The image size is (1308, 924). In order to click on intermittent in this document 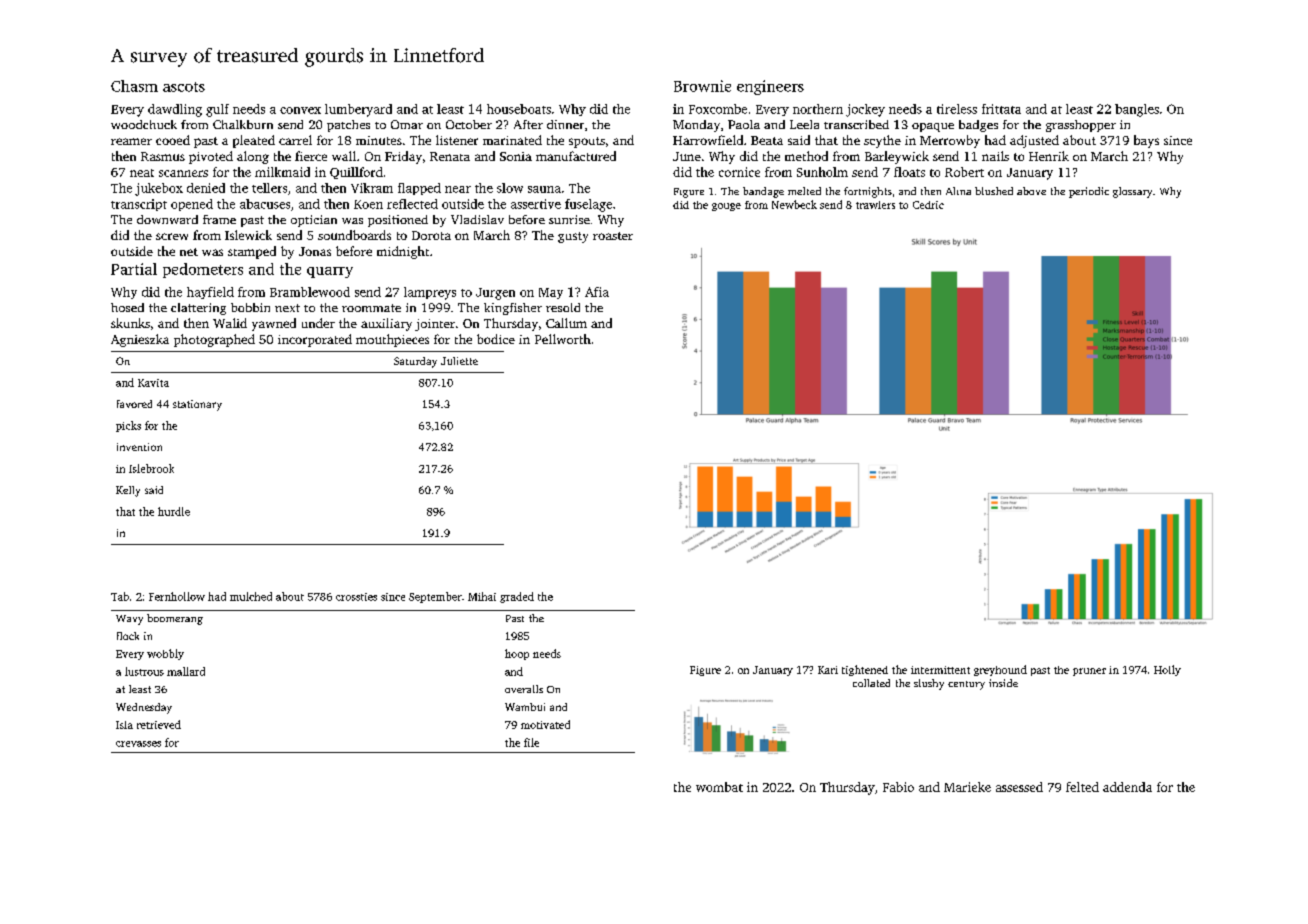, I will do `click(940, 670)`.
